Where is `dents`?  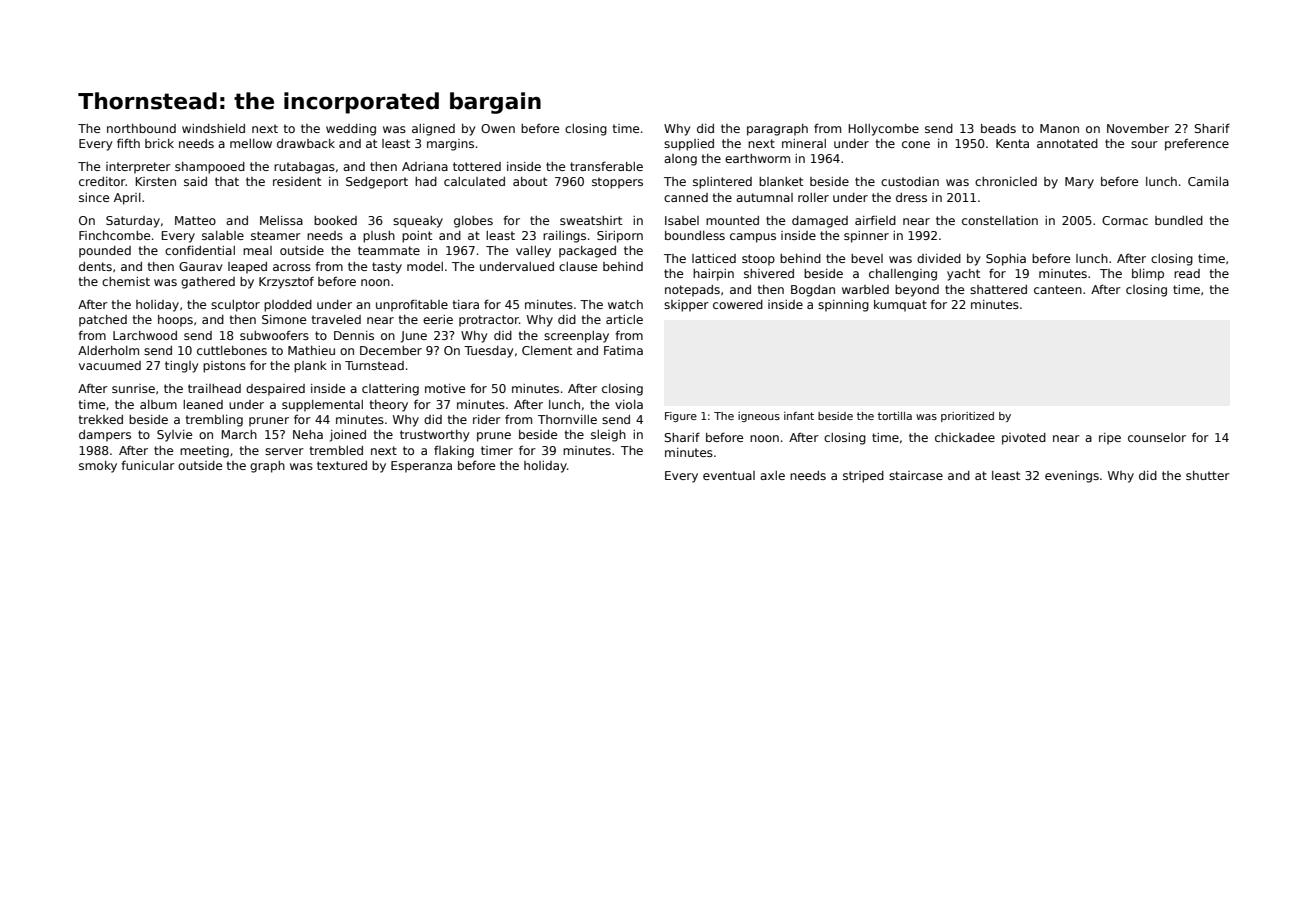
dents is located at coordinates (95, 266).
